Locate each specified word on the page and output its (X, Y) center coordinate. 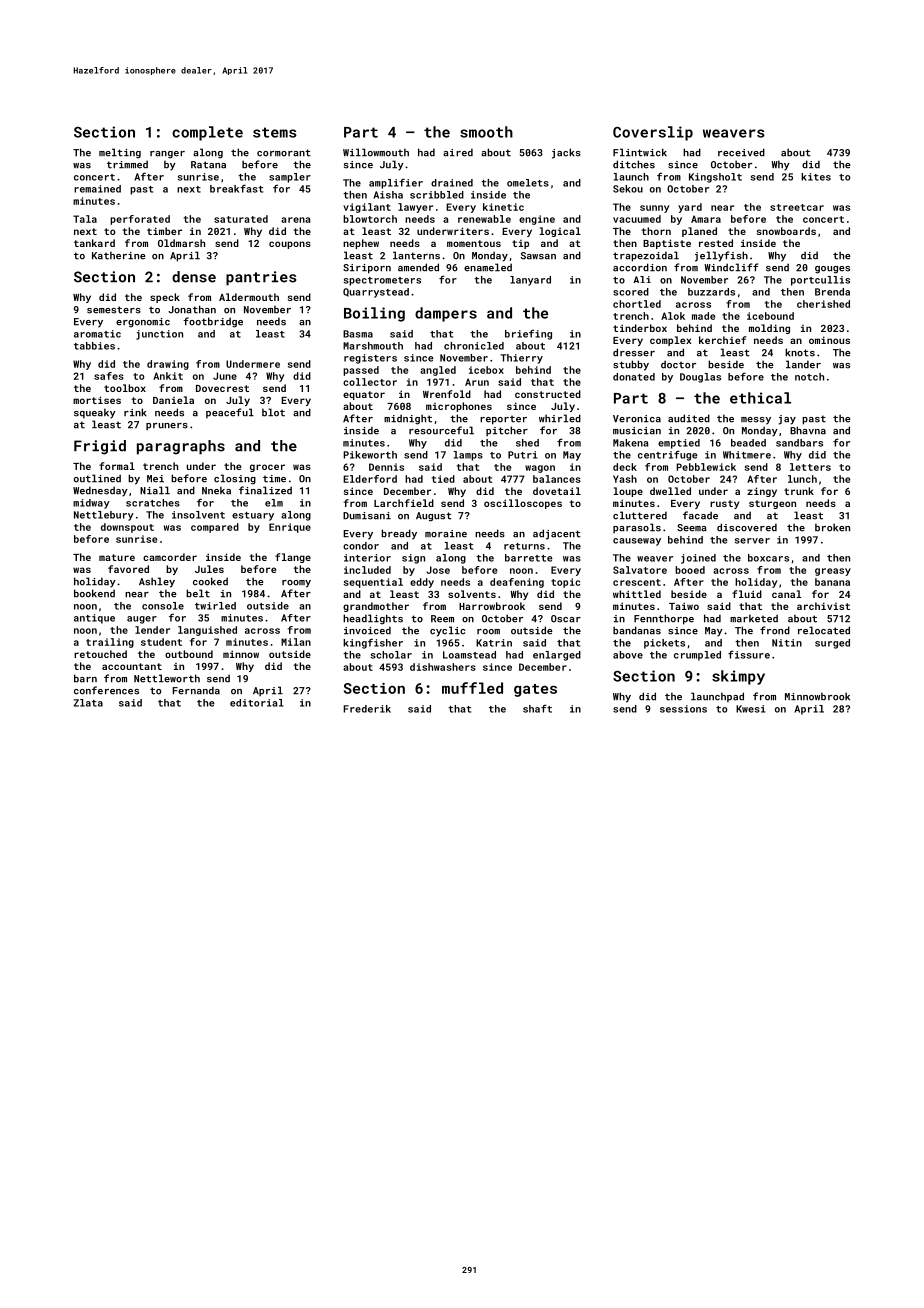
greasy (833, 572)
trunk (799, 491)
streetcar (797, 207)
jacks (566, 153)
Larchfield (404, 503)
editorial (257, 703)
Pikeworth (370, 455)
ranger (167, 155)
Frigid (100, 447)
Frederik (367, 709)
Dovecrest (222, 388)
